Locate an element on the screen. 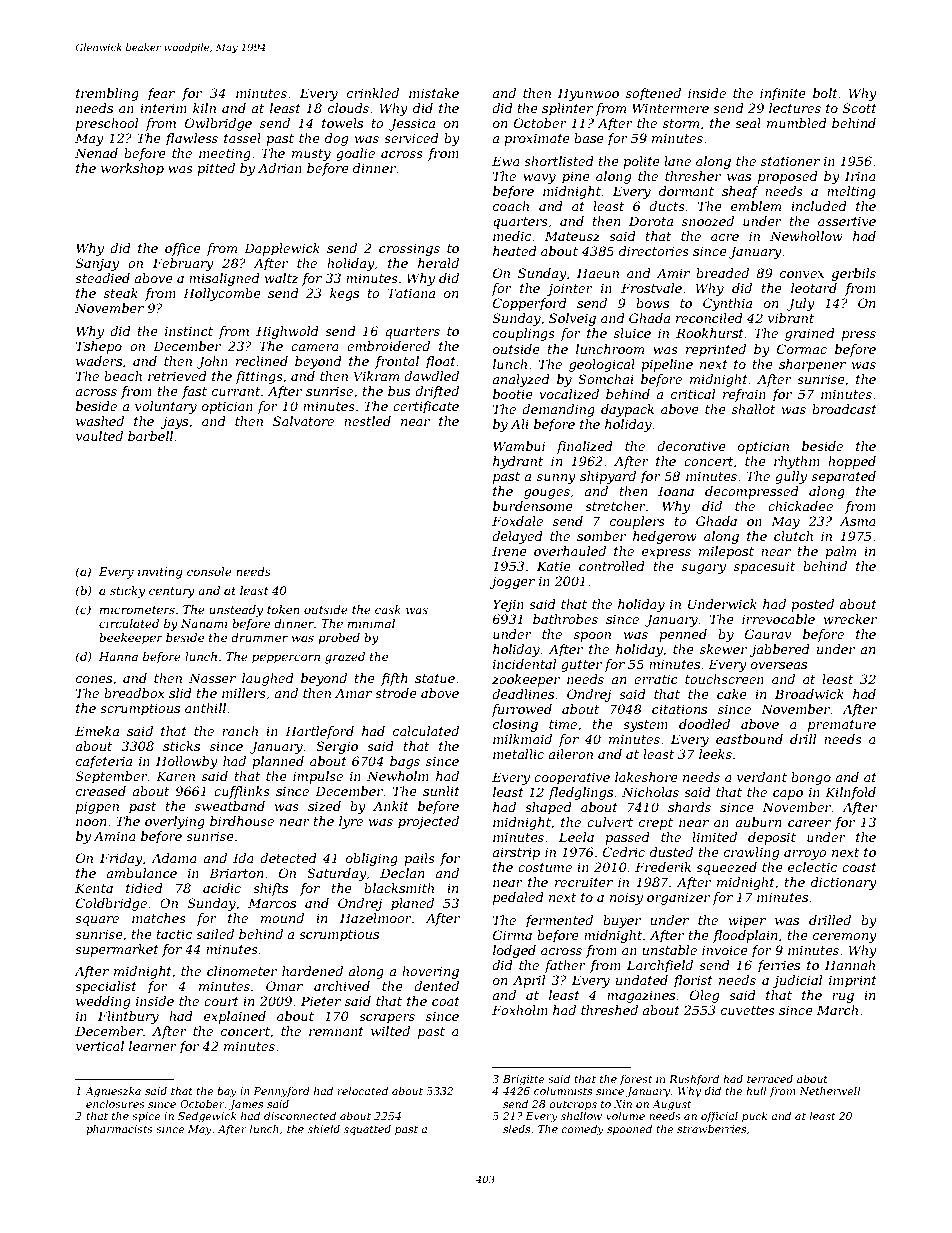  mistake is located at coordinates (434, 93).
